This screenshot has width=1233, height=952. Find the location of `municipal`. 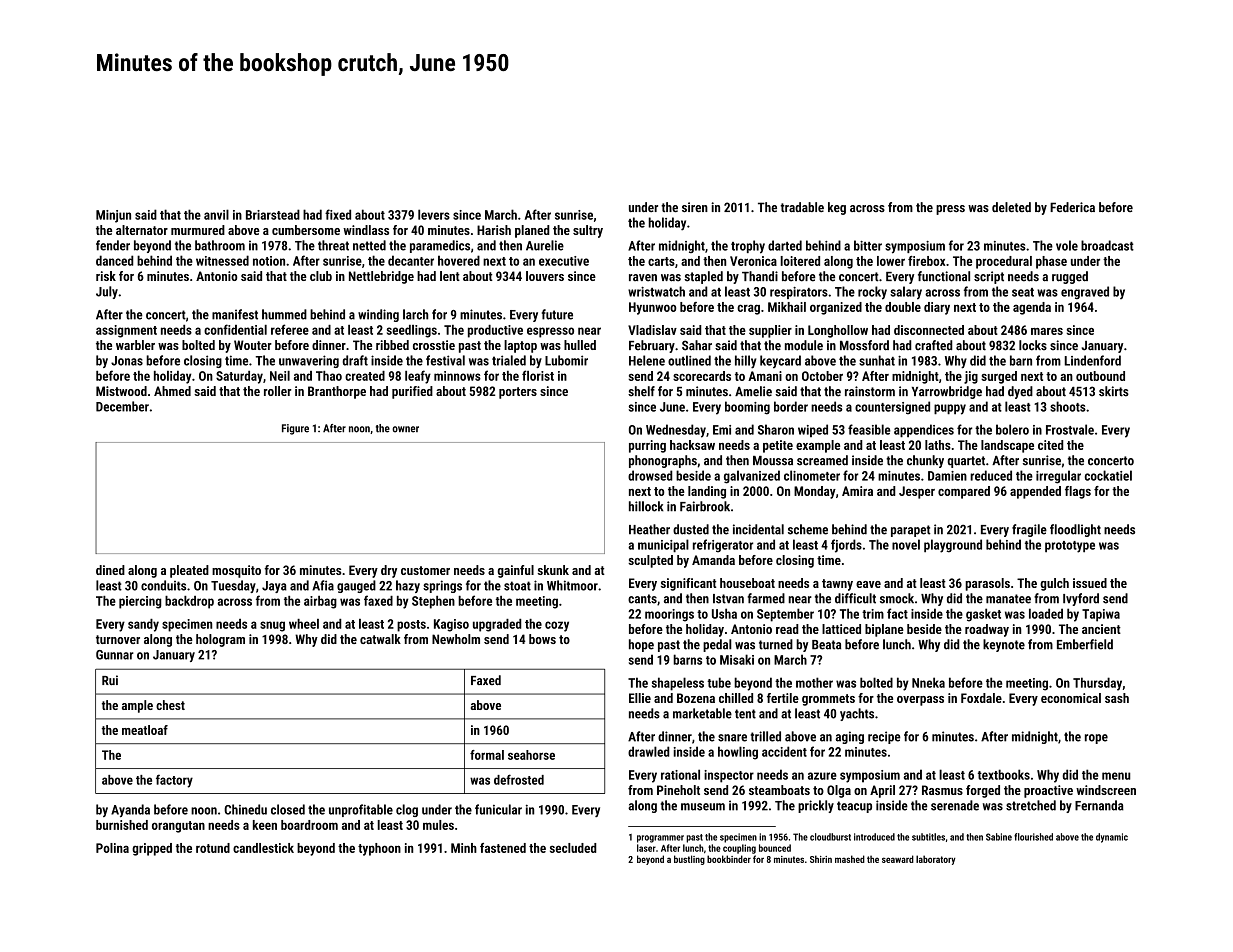

municipal is located at coordinates (663, 546).
